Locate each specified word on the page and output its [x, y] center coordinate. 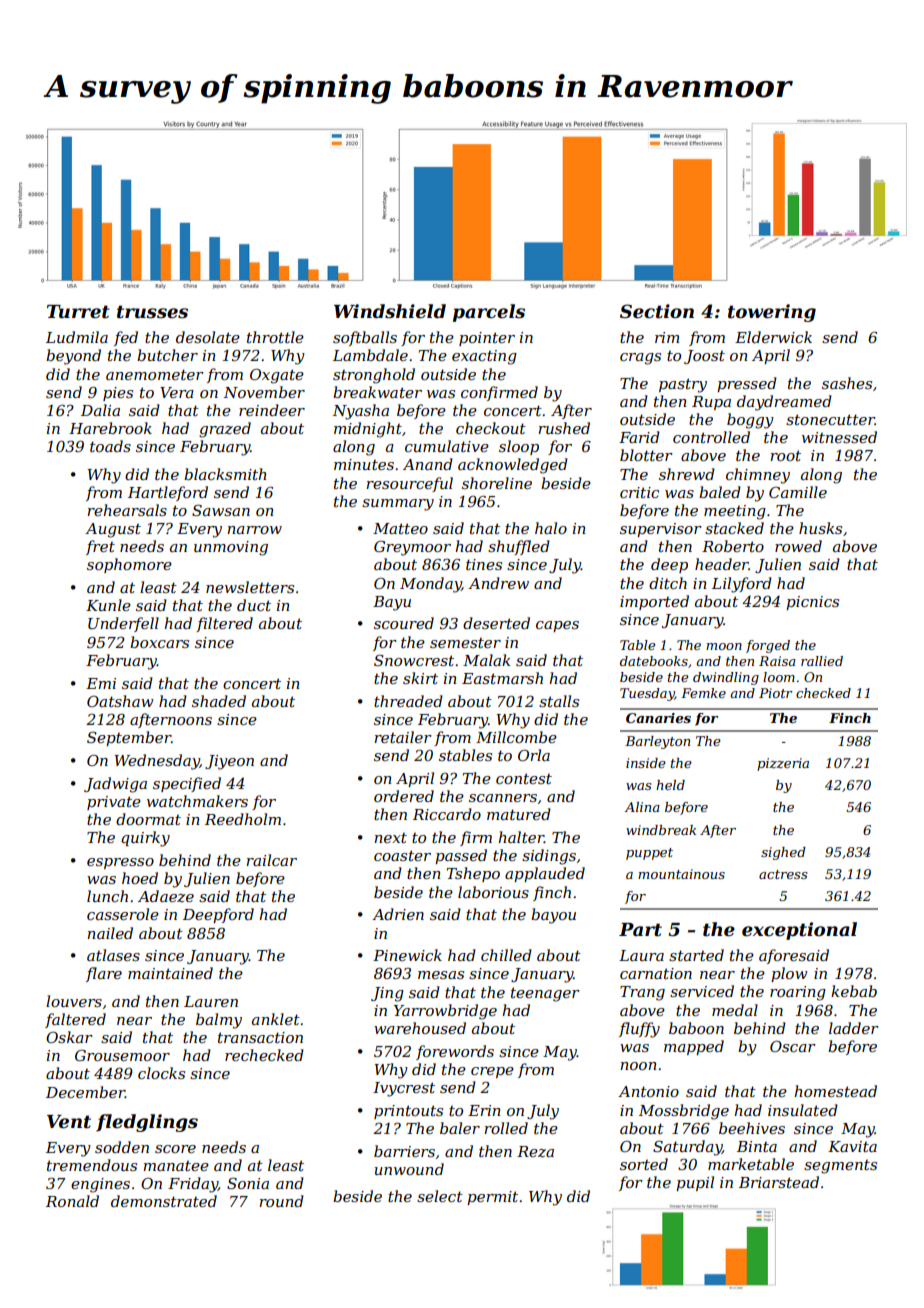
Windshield [390, 311]
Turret [78, 312]
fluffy [639, 1030]
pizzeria [783, 764]
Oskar [69, 1037]
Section [657, 311]
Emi [101, 683]
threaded [408, 701]
